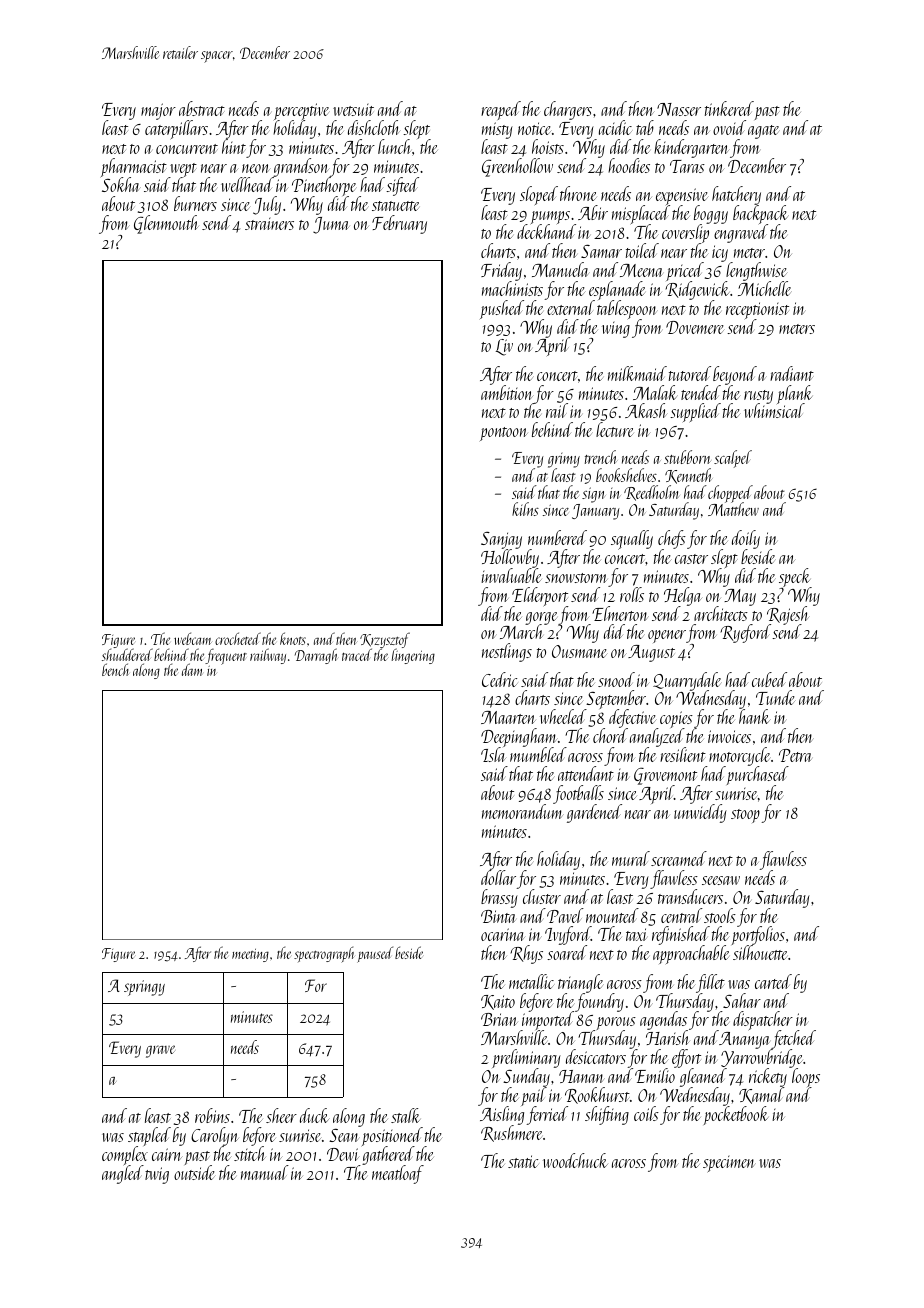  What do you see at coordinates (746, 633) in the screenshot?
I see `Ryeford` at bounding box center [746, 633].
